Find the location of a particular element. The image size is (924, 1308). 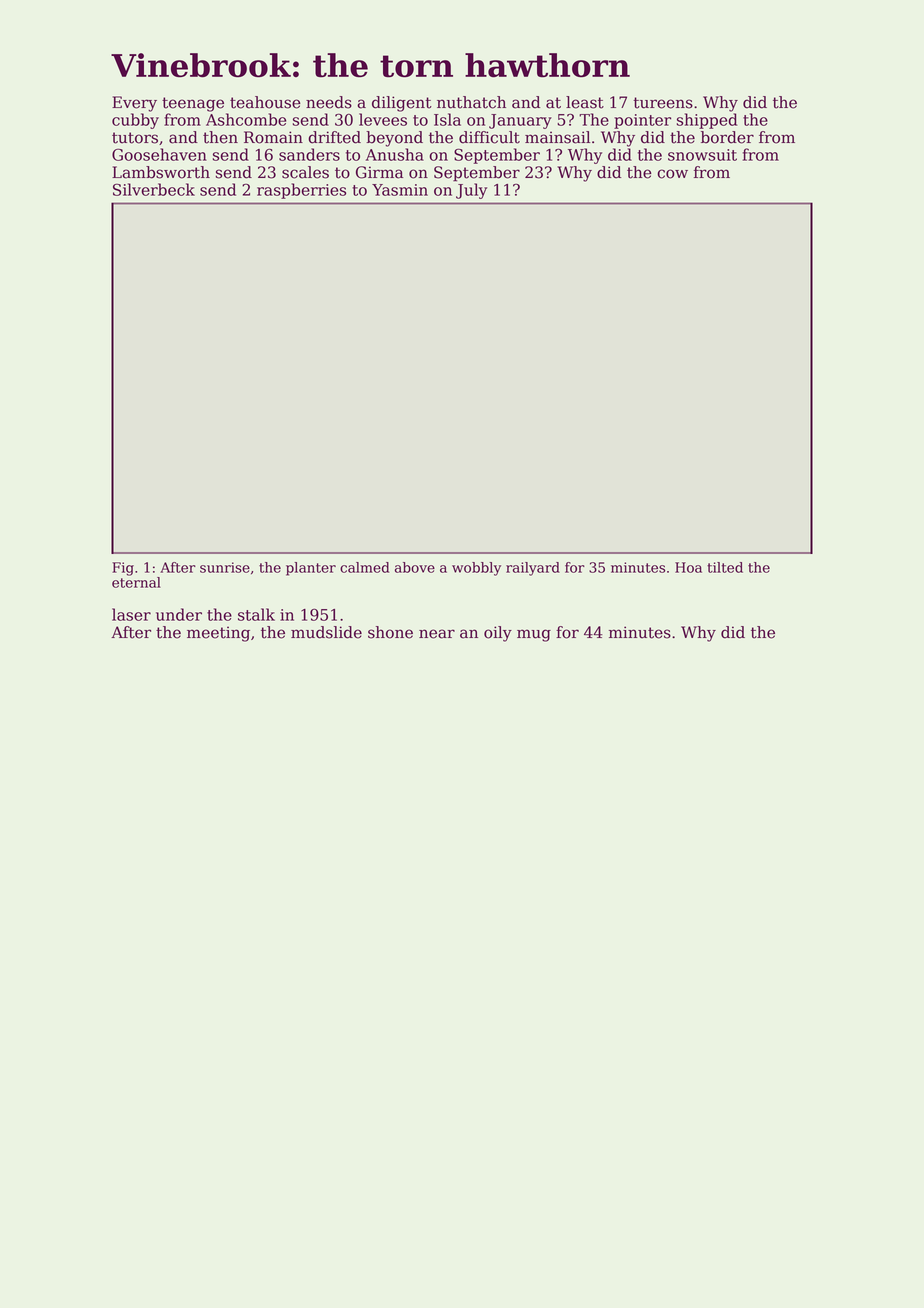

sunrise is located at coordinates (225, 567).
